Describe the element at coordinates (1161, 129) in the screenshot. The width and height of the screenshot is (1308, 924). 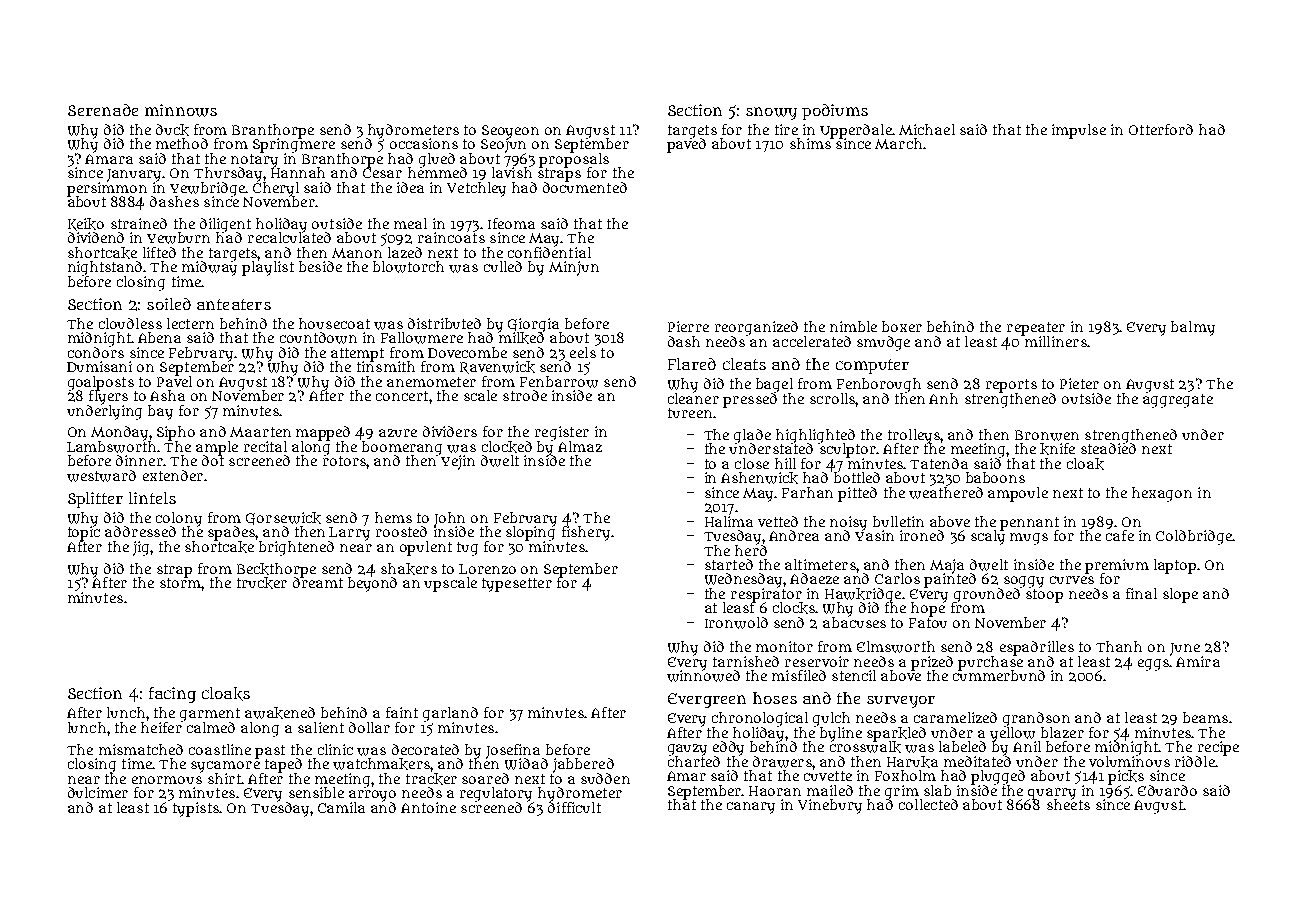
I see `Otterford` at that location.
